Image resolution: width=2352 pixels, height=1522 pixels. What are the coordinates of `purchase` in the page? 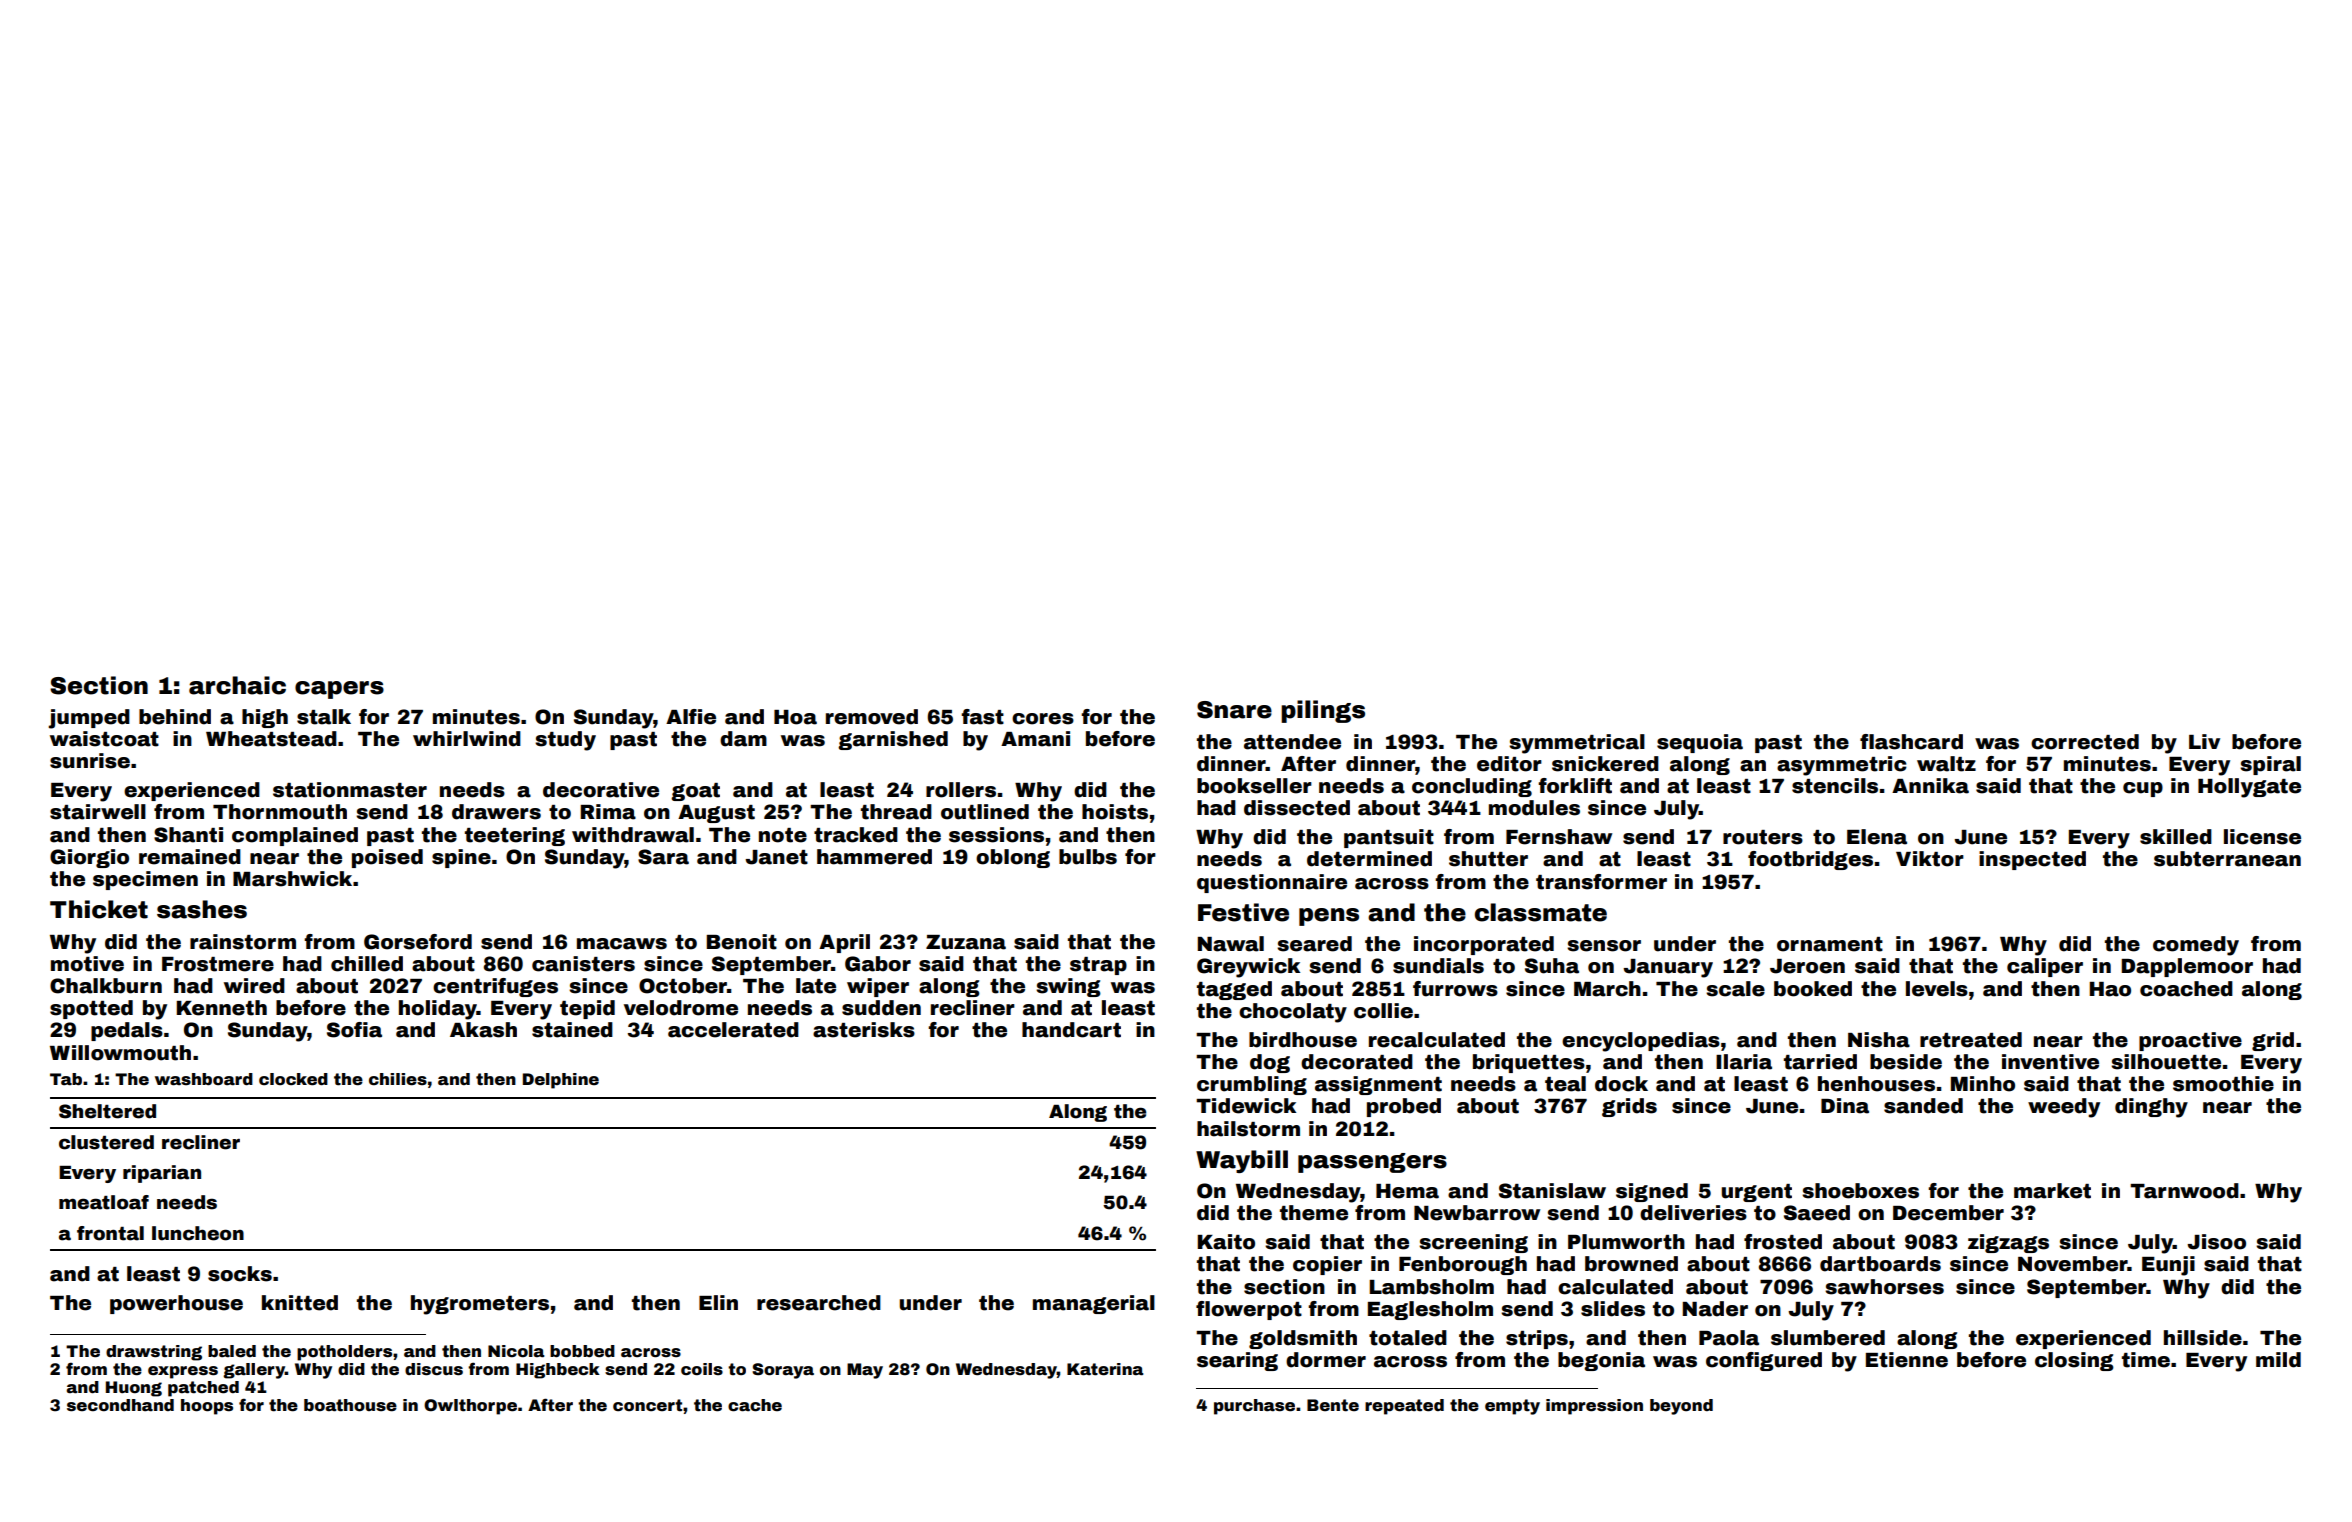 It's located at (1254, 1407).
